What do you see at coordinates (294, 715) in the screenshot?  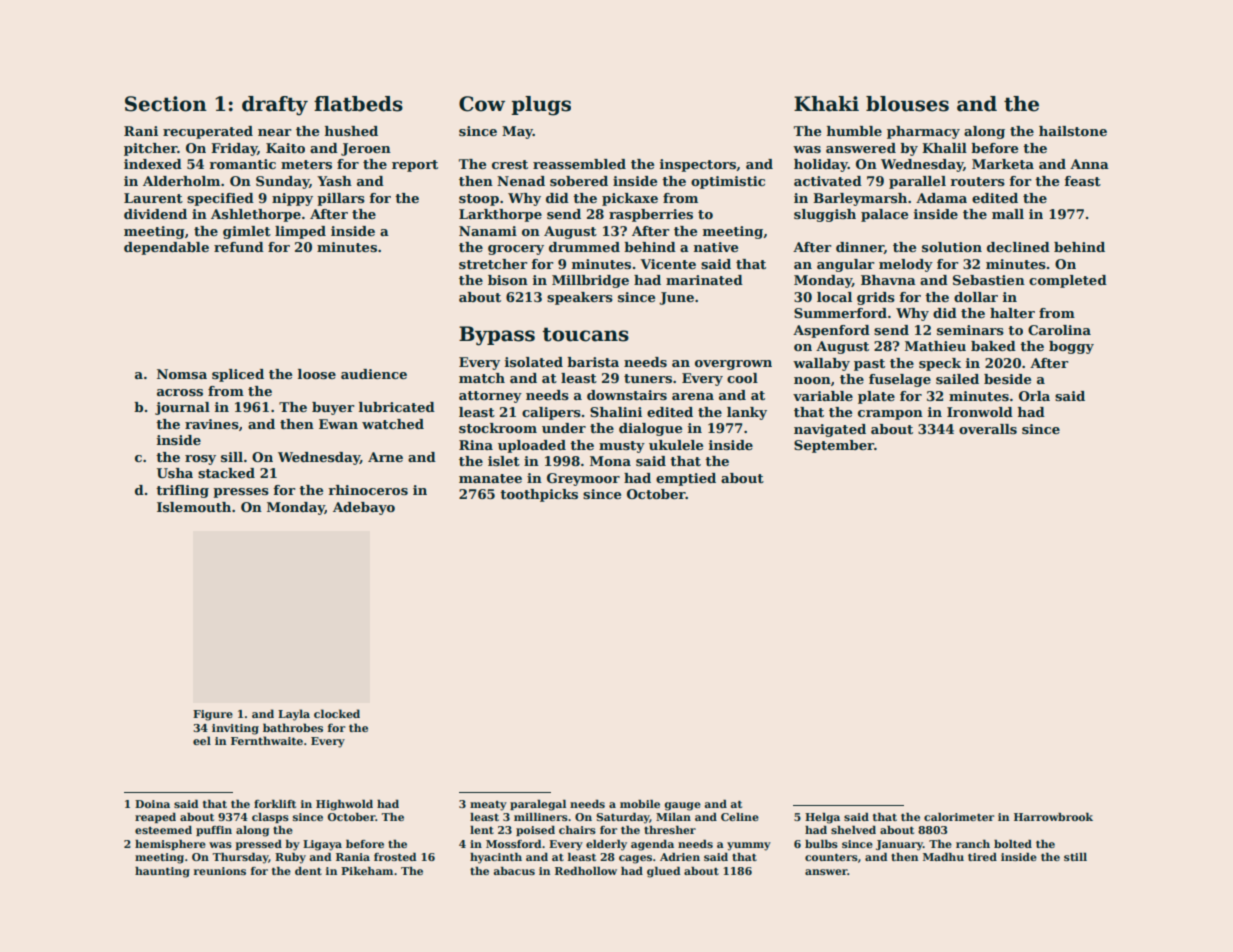 I see `Layla` at bounding box center [294, 715].
